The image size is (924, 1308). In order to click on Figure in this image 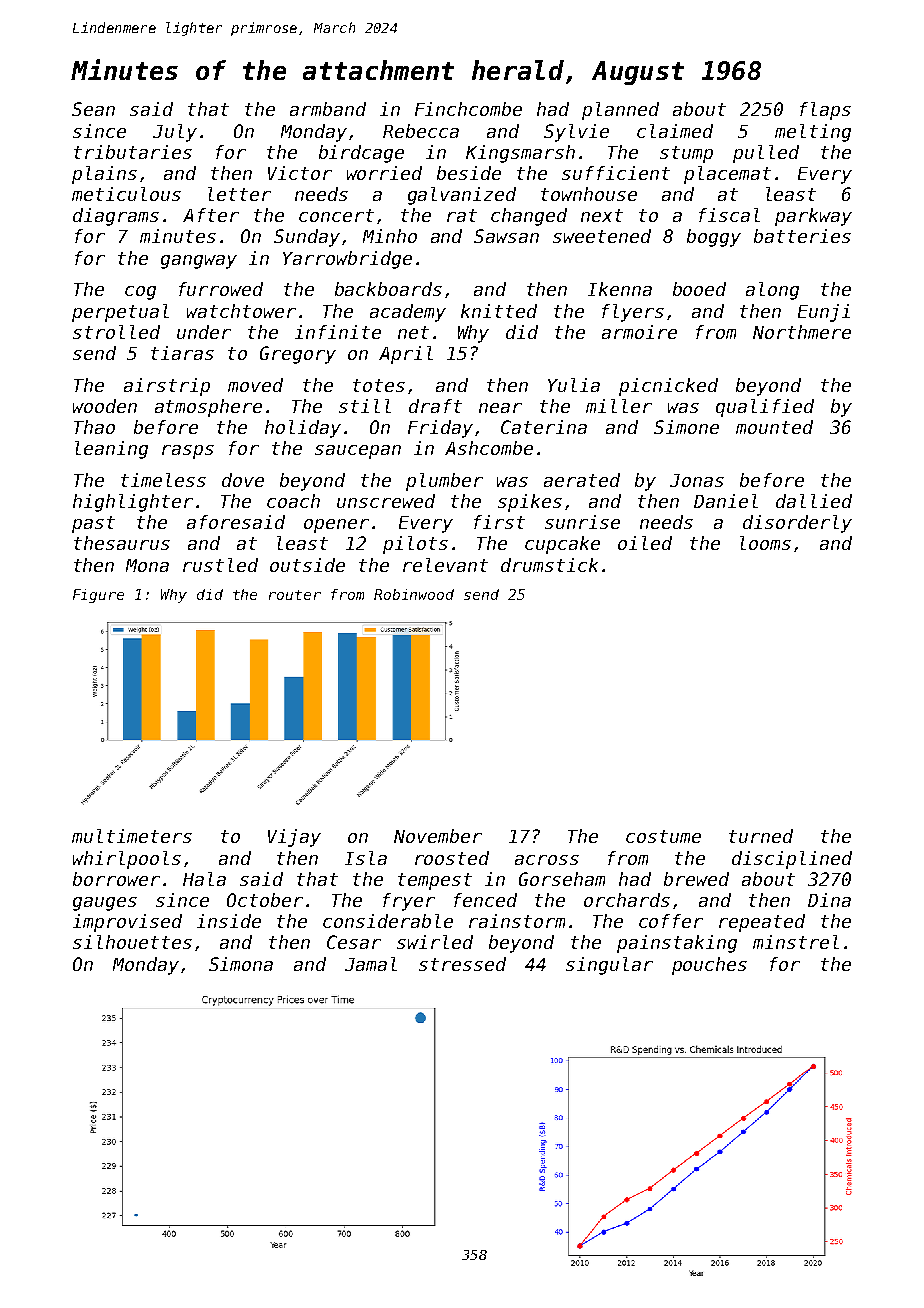, I will do `click(98, 596)`.
